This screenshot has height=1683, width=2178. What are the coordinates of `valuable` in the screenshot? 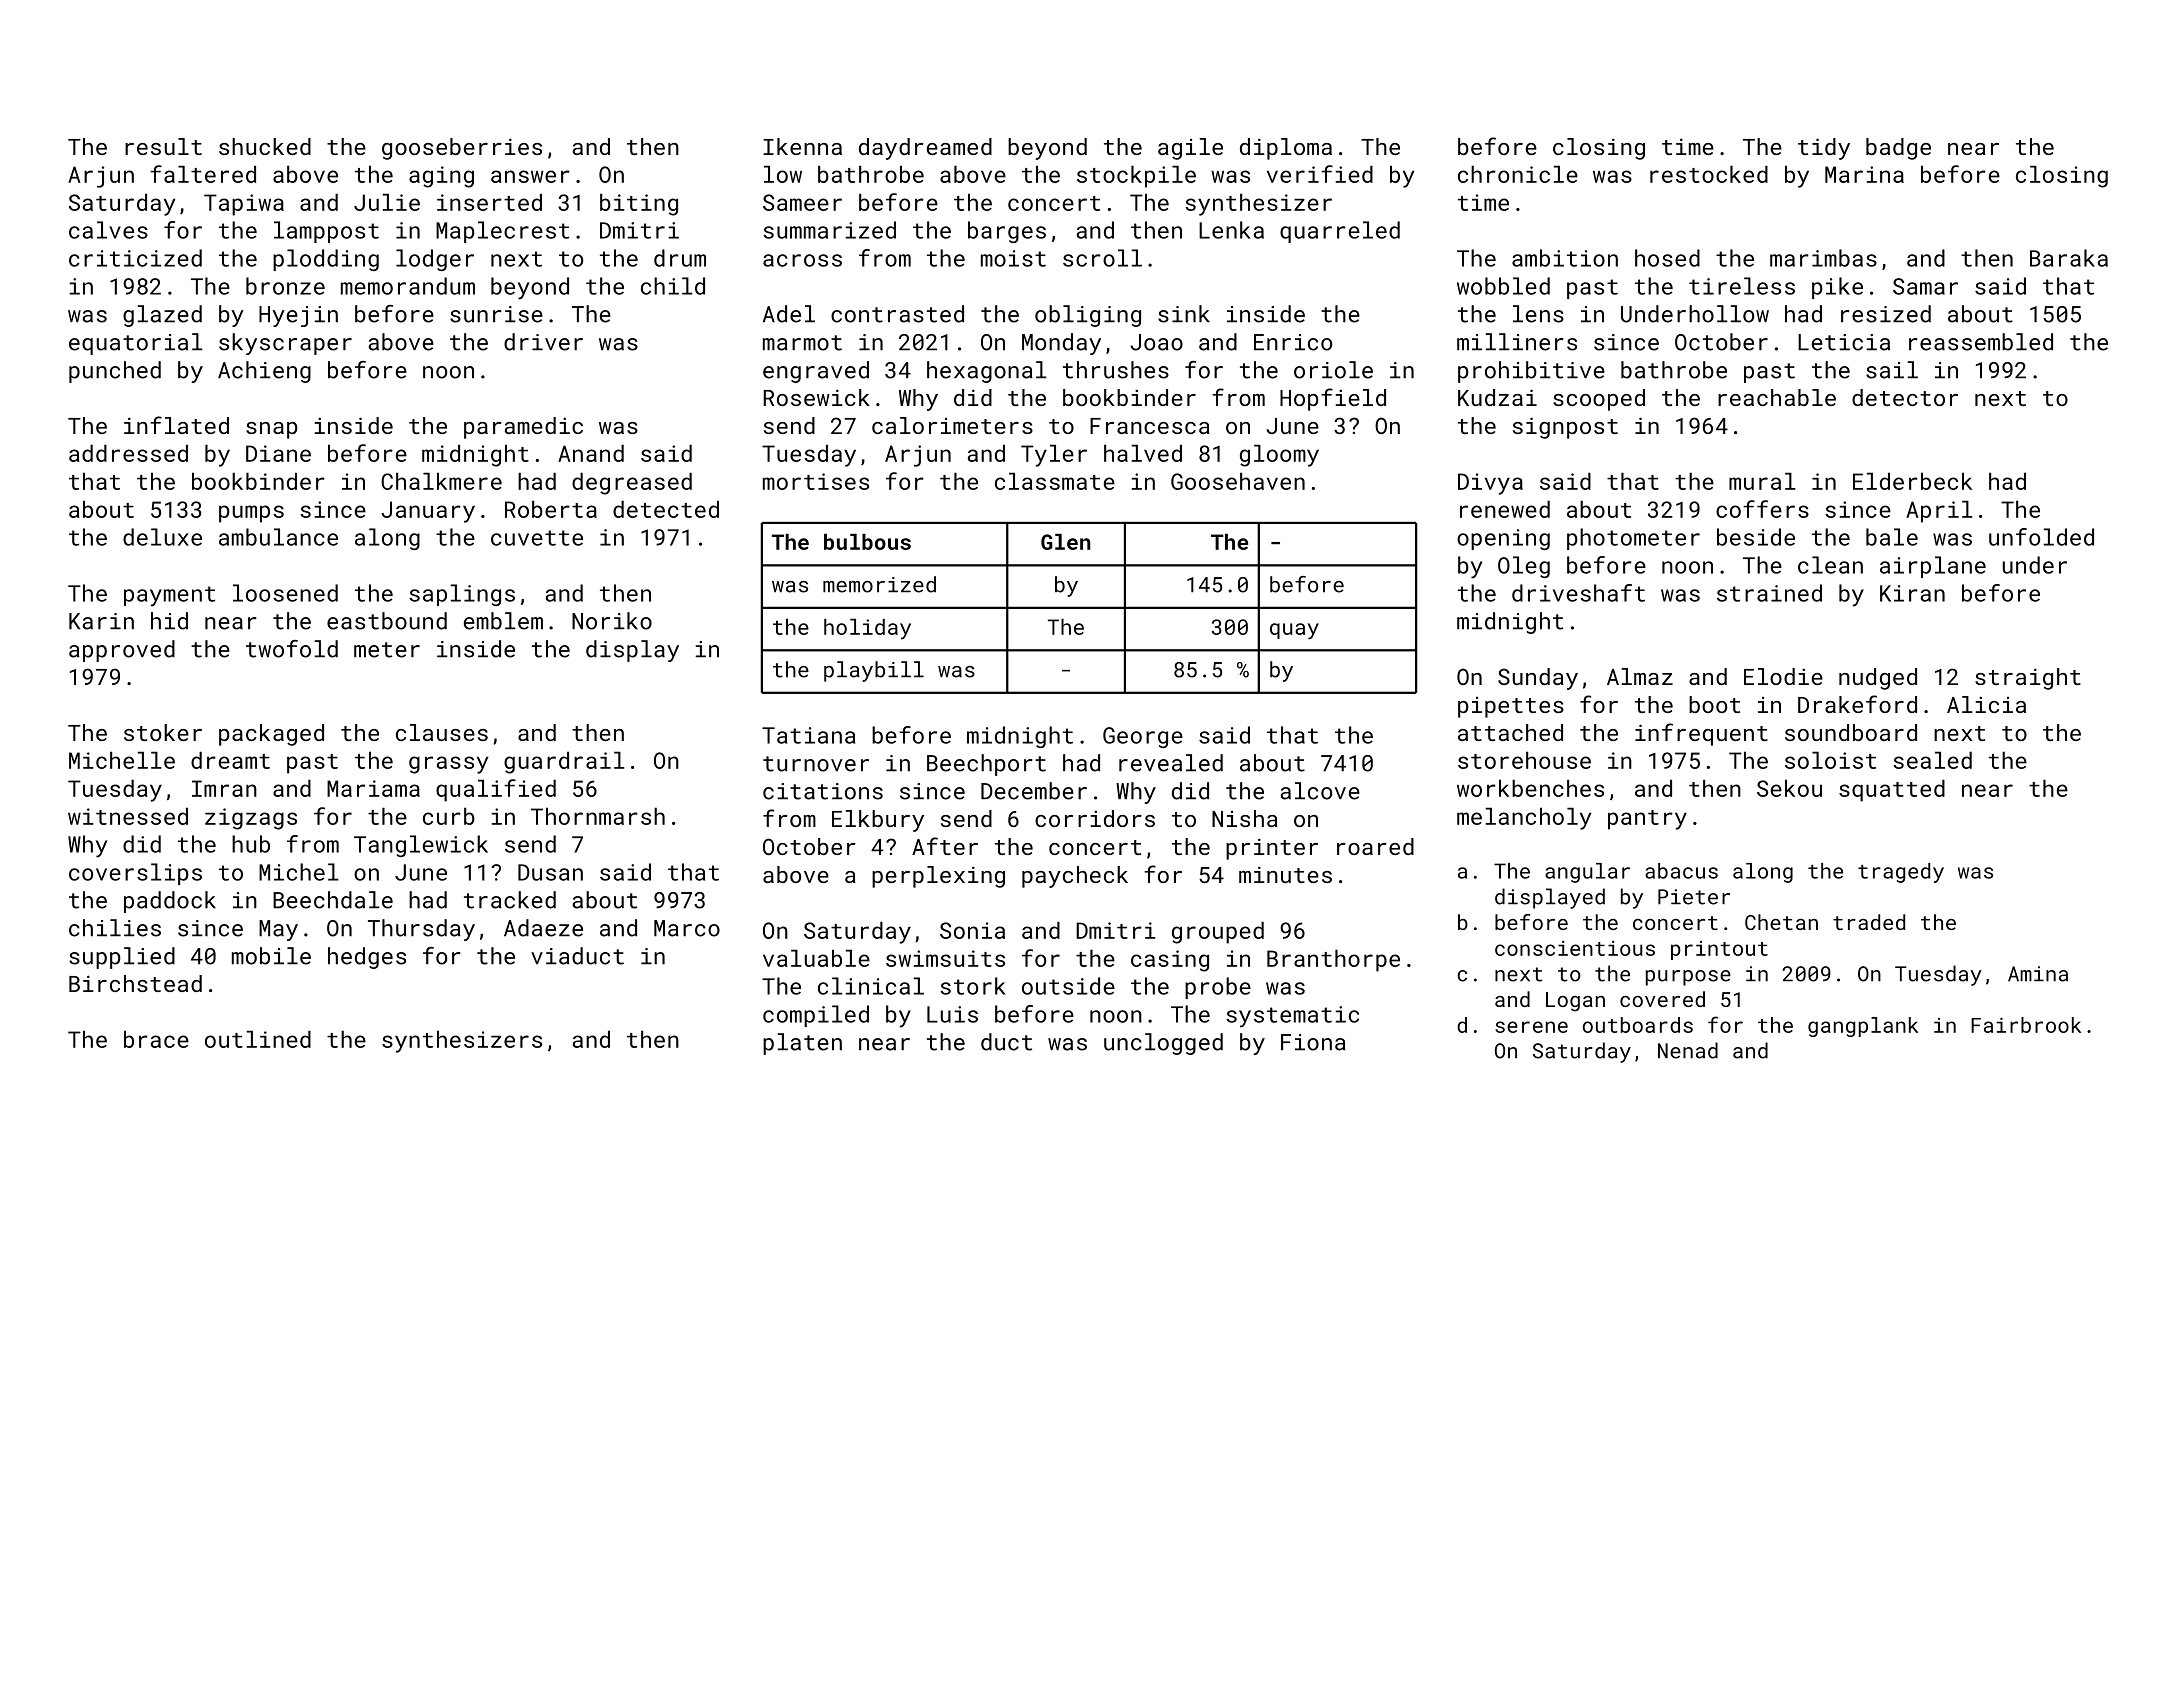 It's located at (816, 958).
